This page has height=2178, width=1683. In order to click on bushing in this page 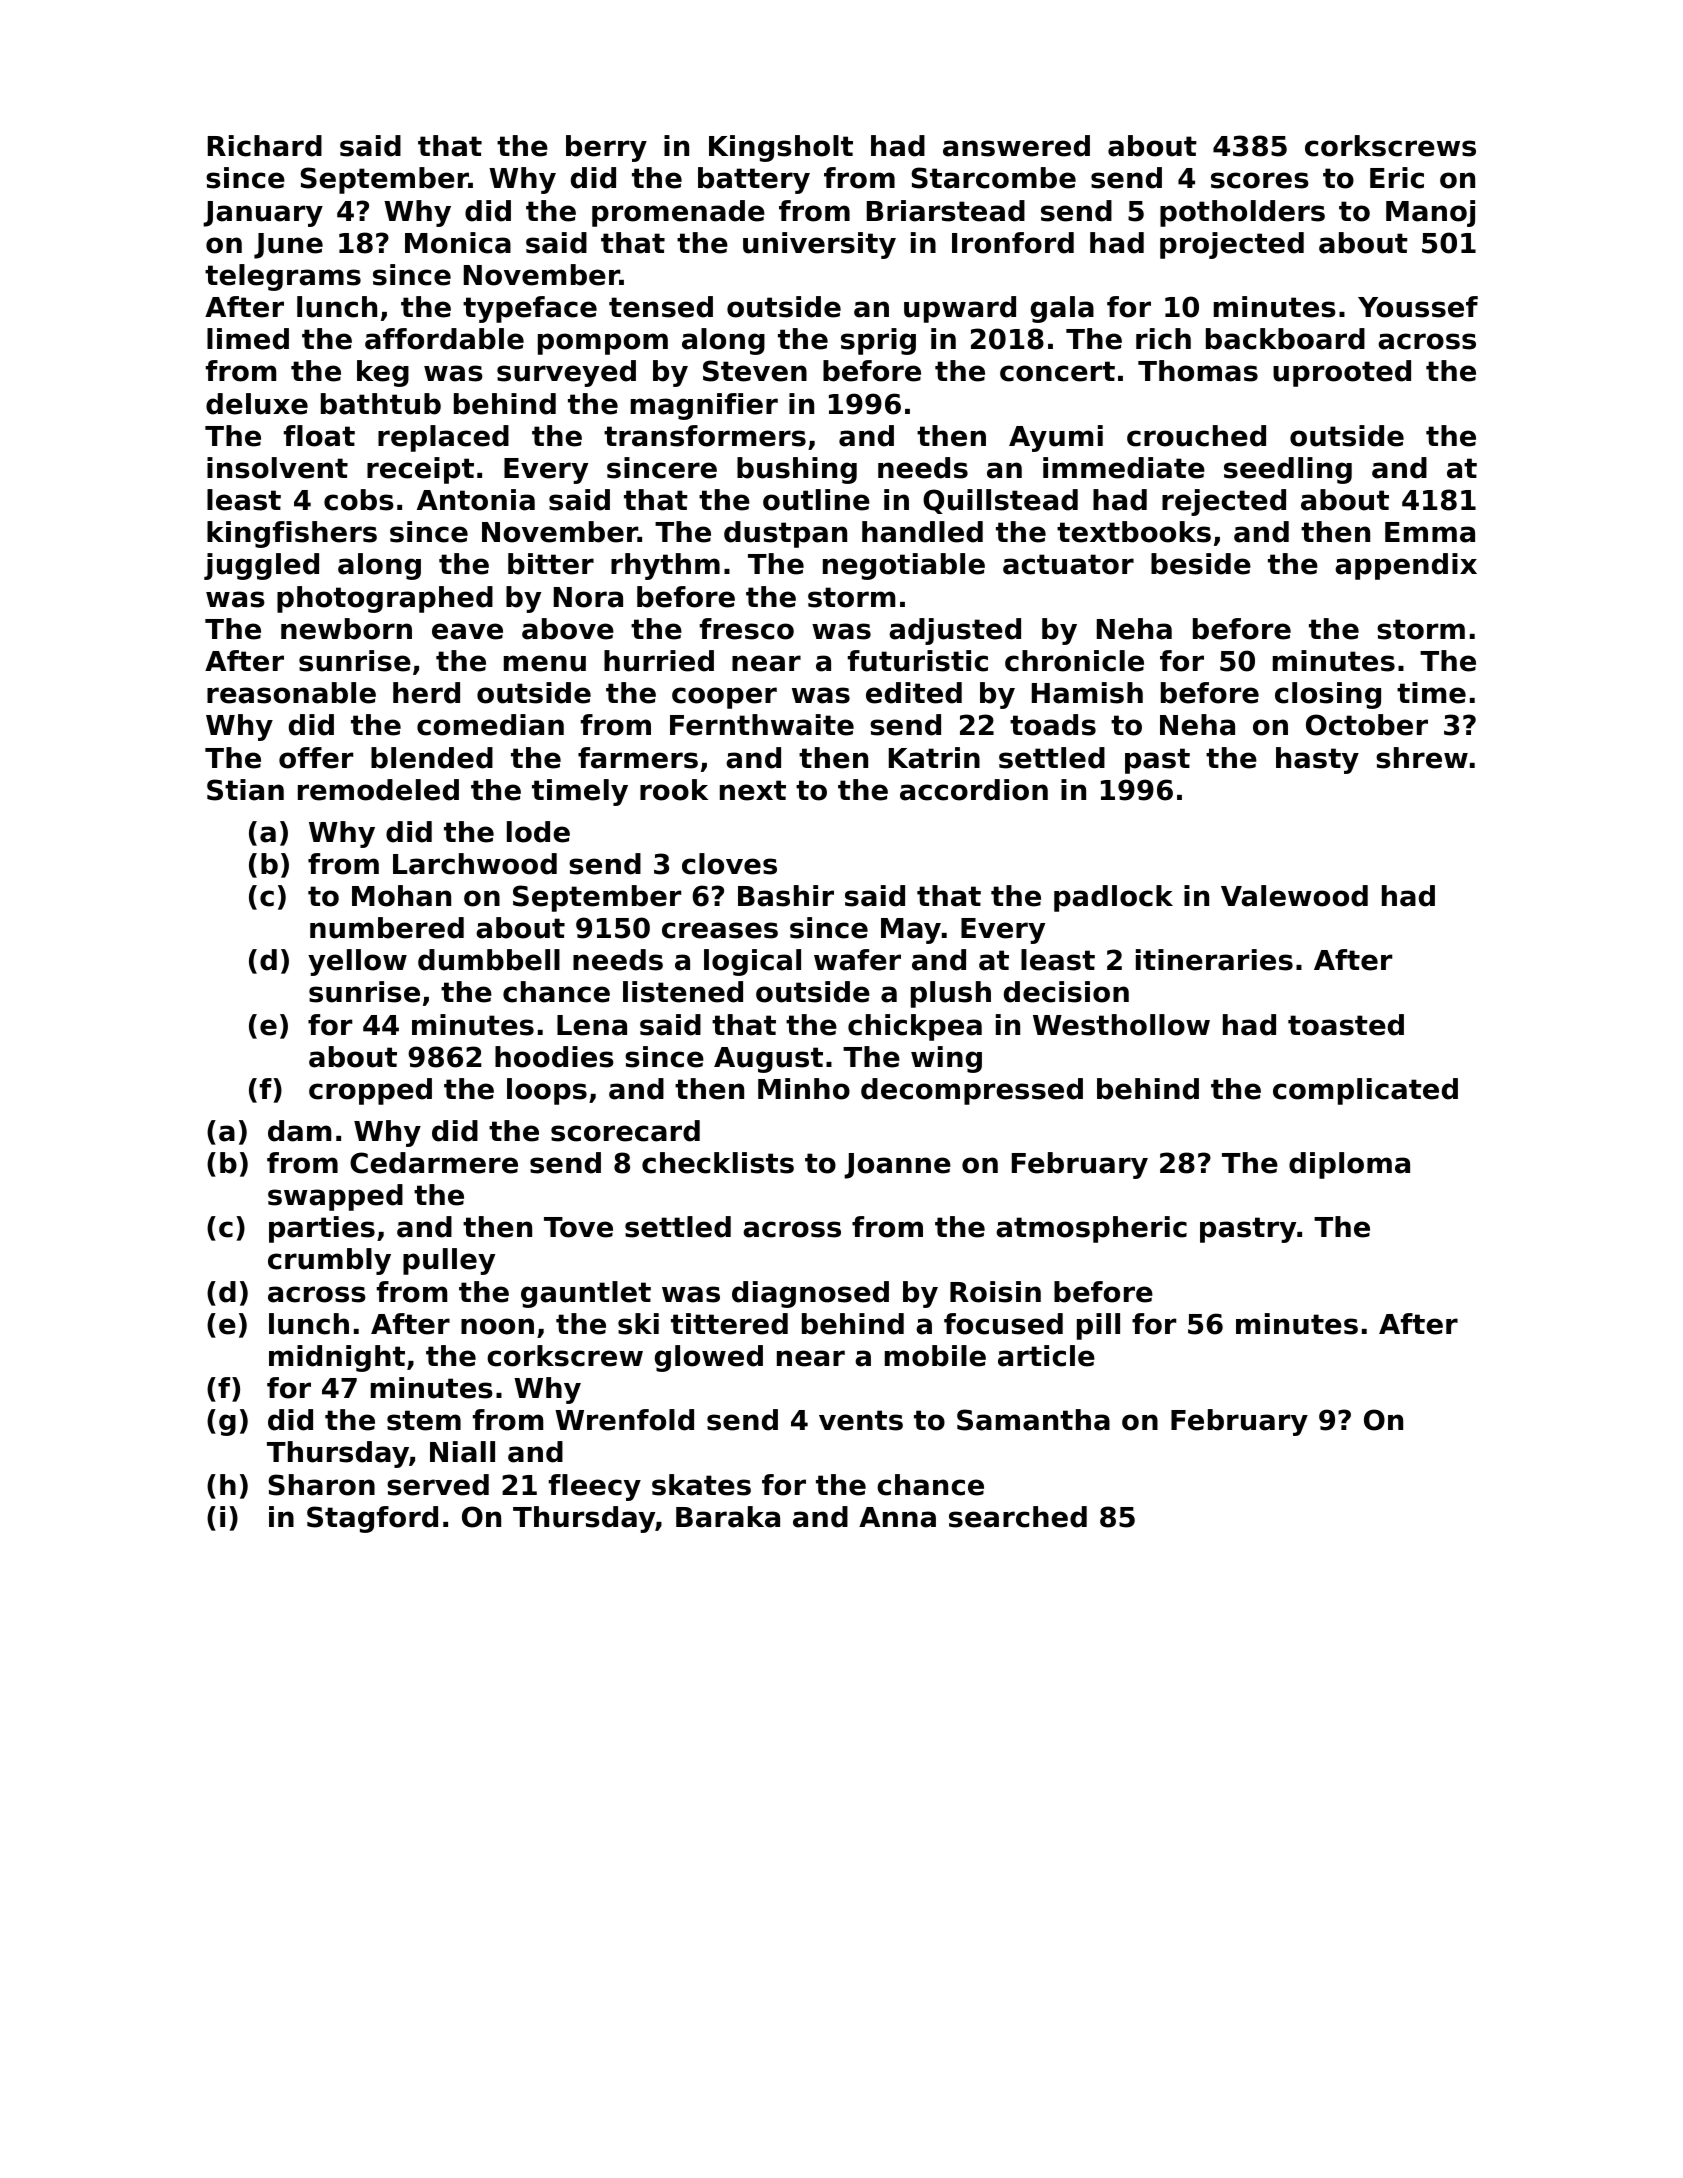, I will do `click(797, 470)`.
